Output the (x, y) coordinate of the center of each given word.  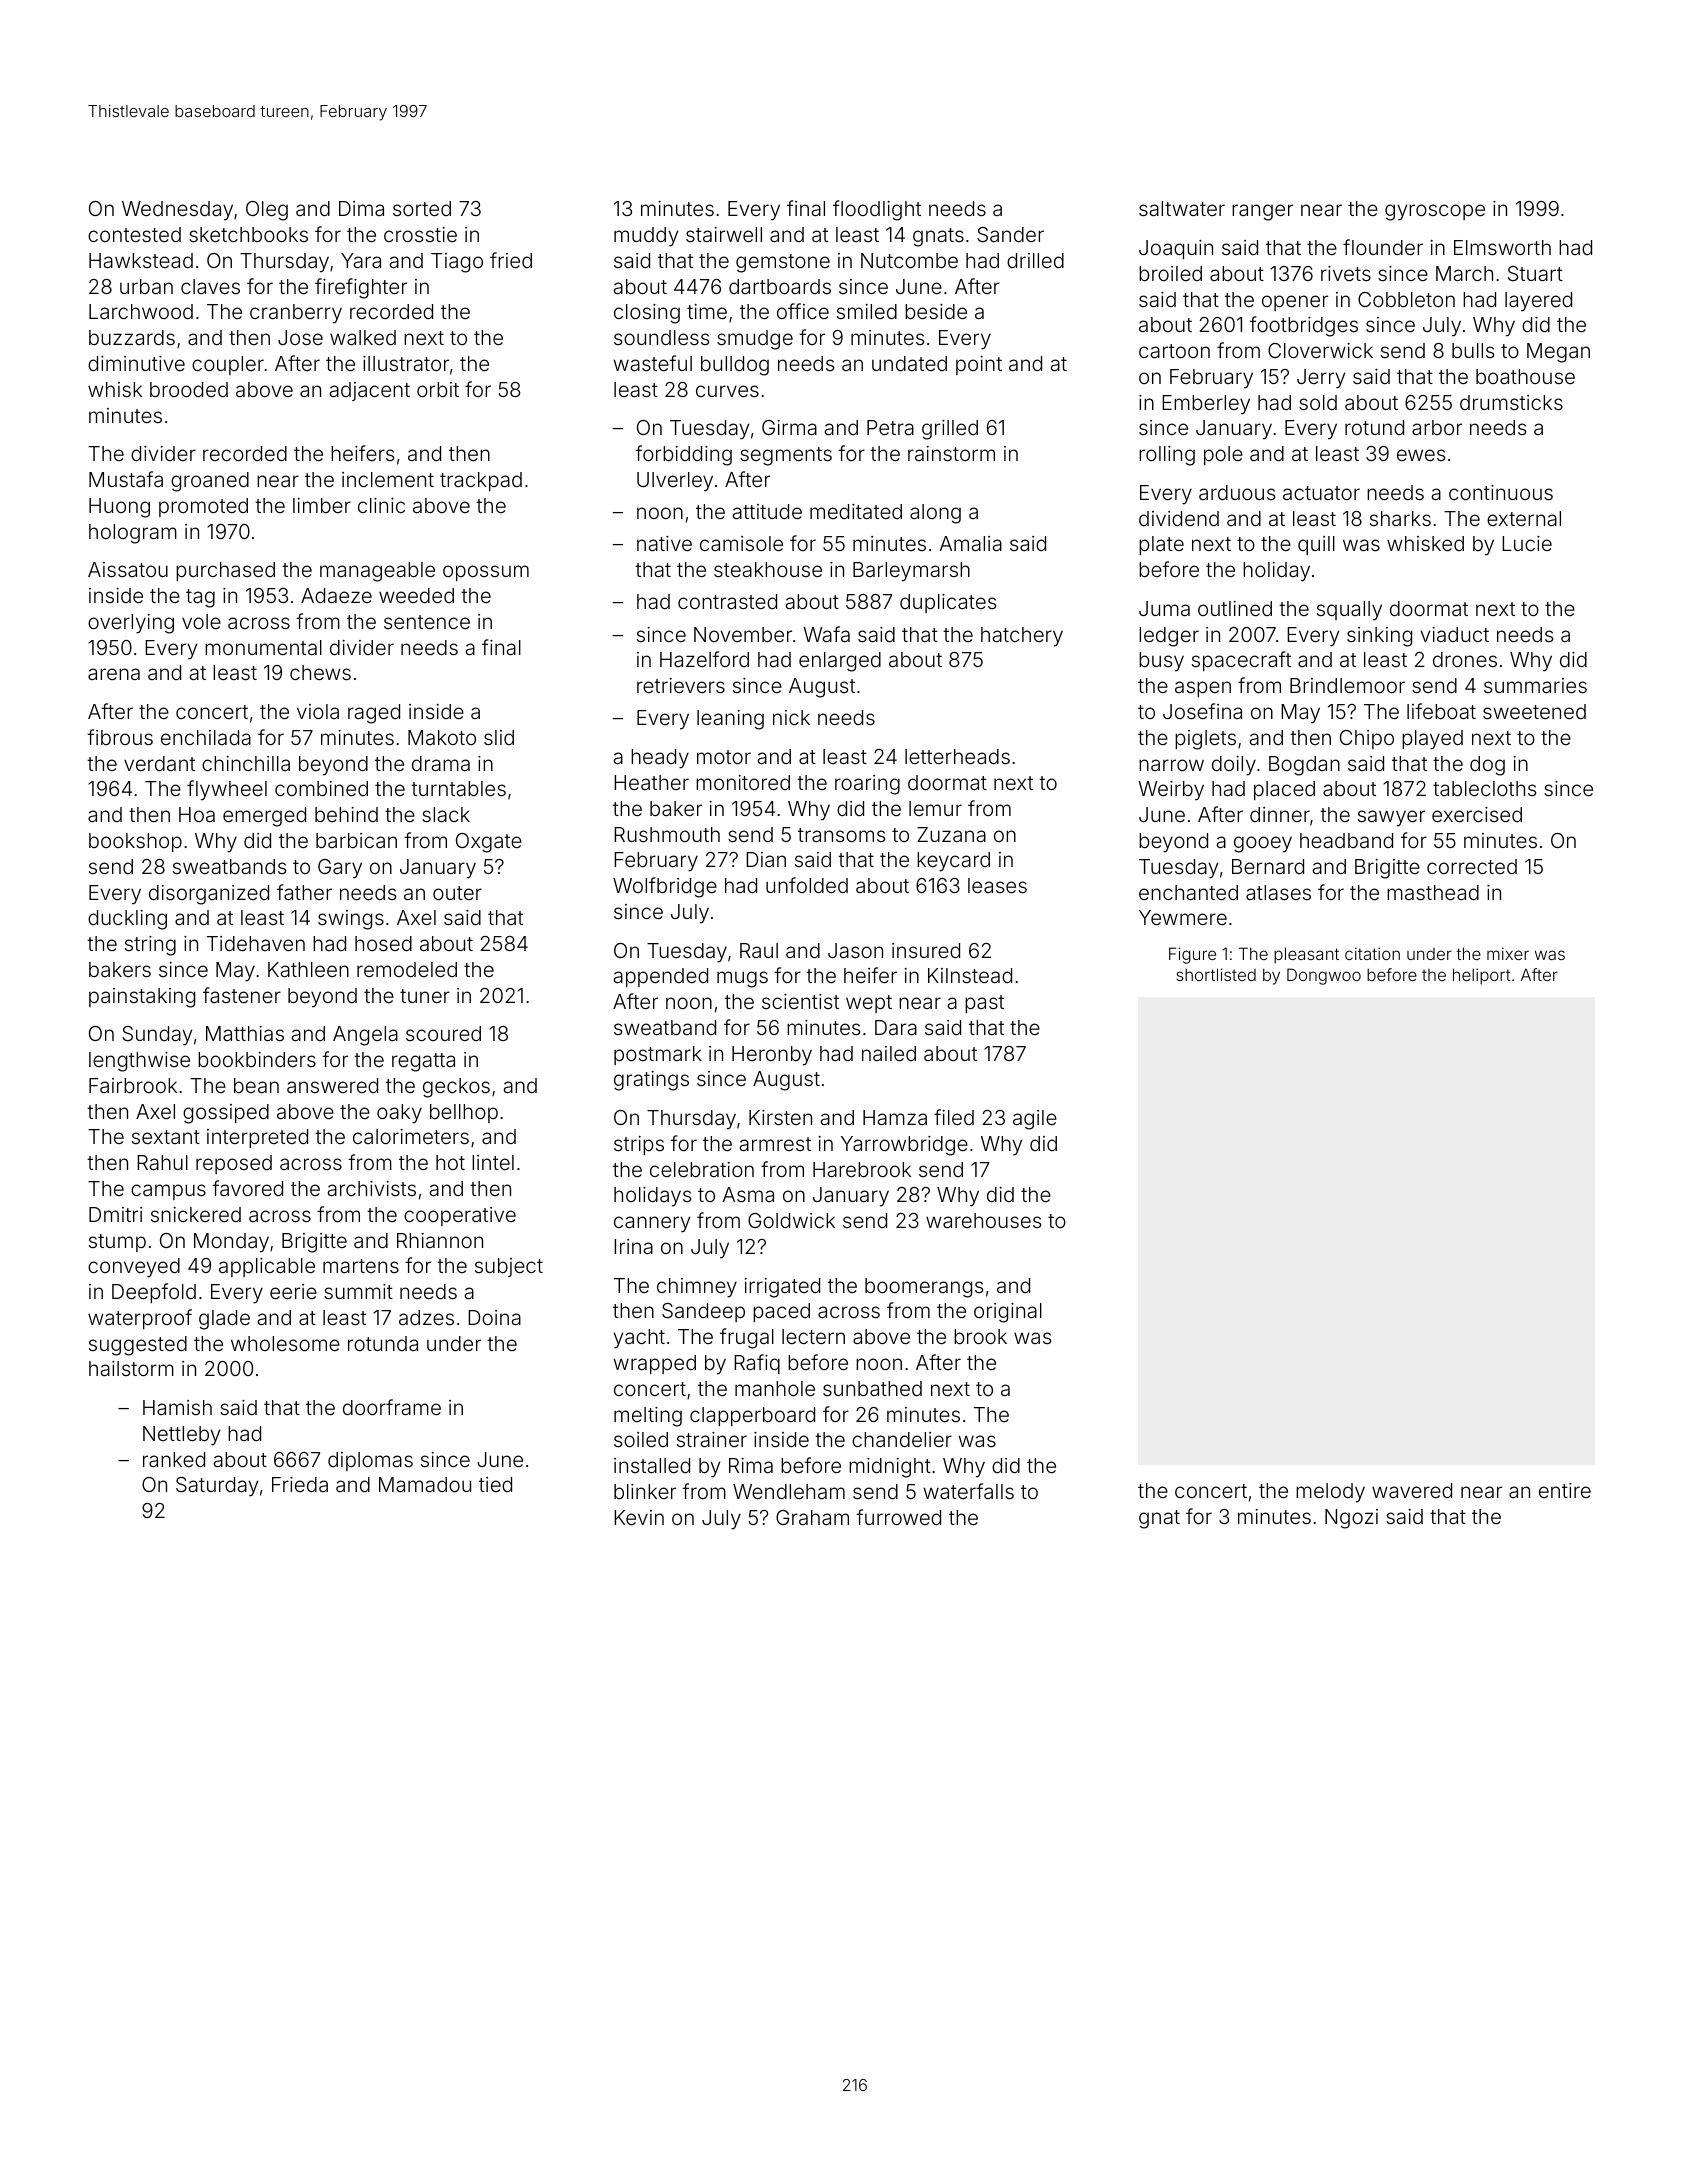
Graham (812, 1517)
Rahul (162, 1162)
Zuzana (951, 834)
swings (351, 920)
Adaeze (336, 595)
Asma (748, 1194)
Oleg (267, 211)
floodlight (877, 210)
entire (1565, 1490)
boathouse (1525, 376)
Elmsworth (1502, 247)
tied (495, 1484)
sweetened (1534, 711)
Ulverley (675, 482)
